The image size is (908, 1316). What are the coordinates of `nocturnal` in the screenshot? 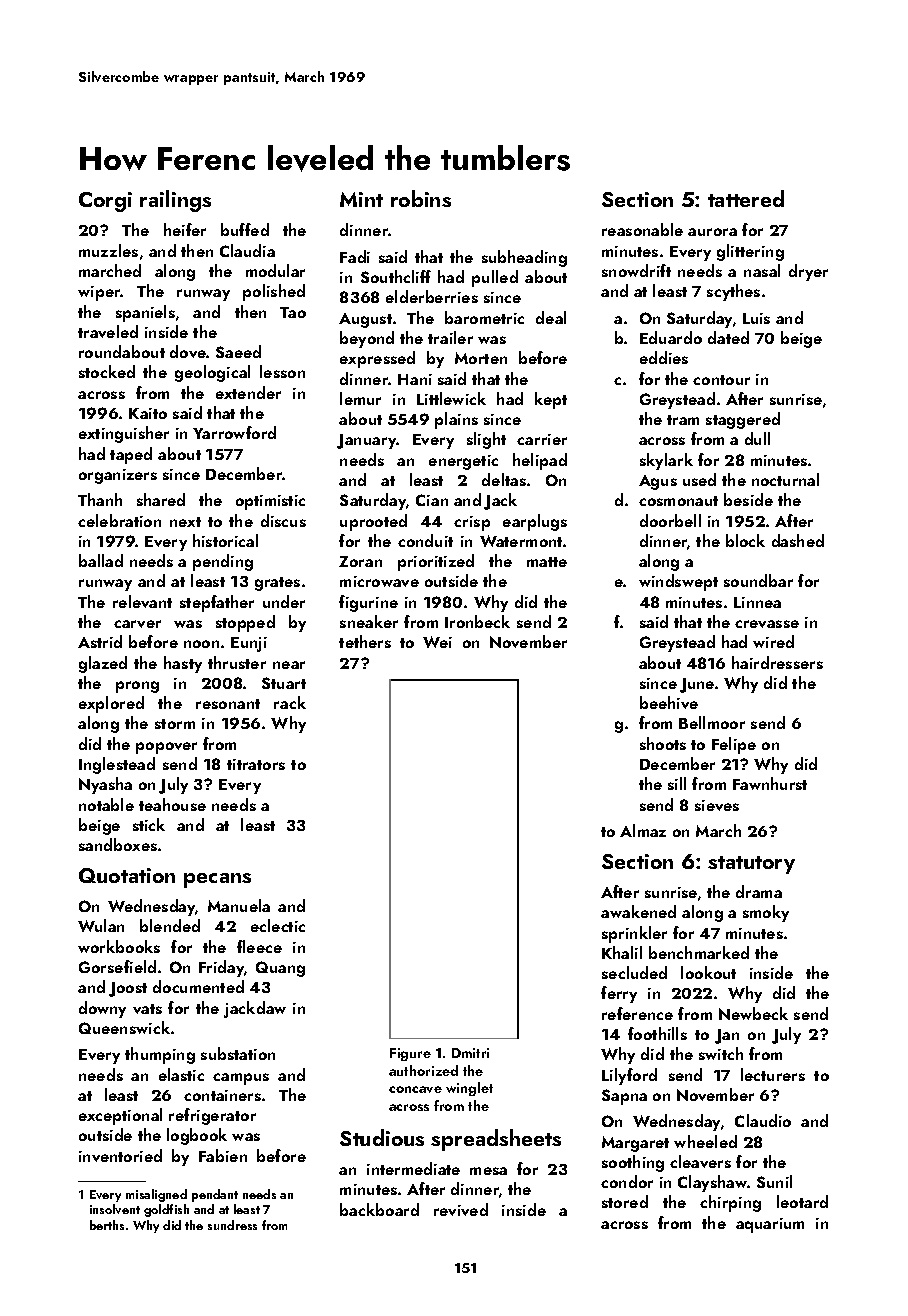 It's located at (785, 479).
